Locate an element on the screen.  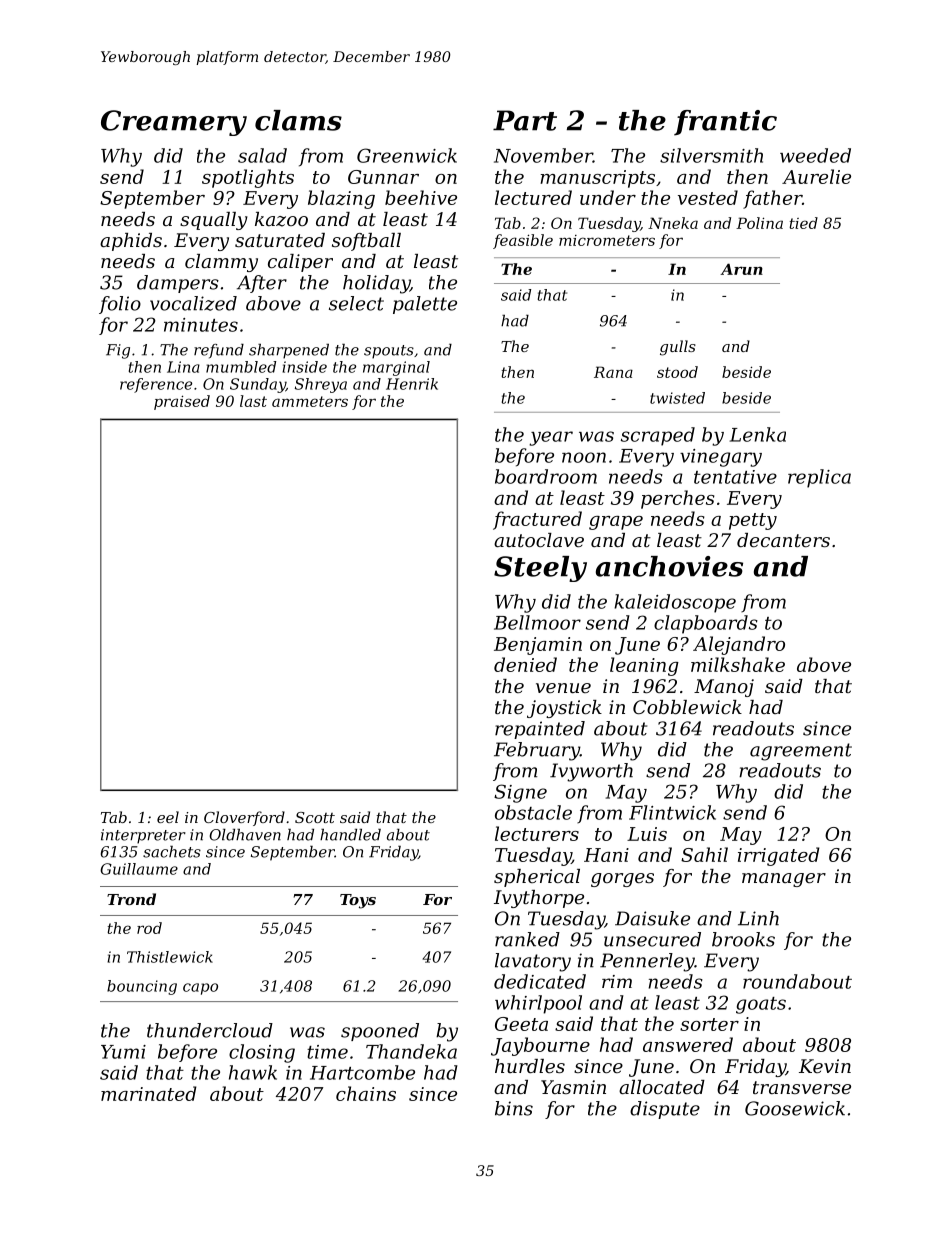
capo is located at coordinates (200, 989).
